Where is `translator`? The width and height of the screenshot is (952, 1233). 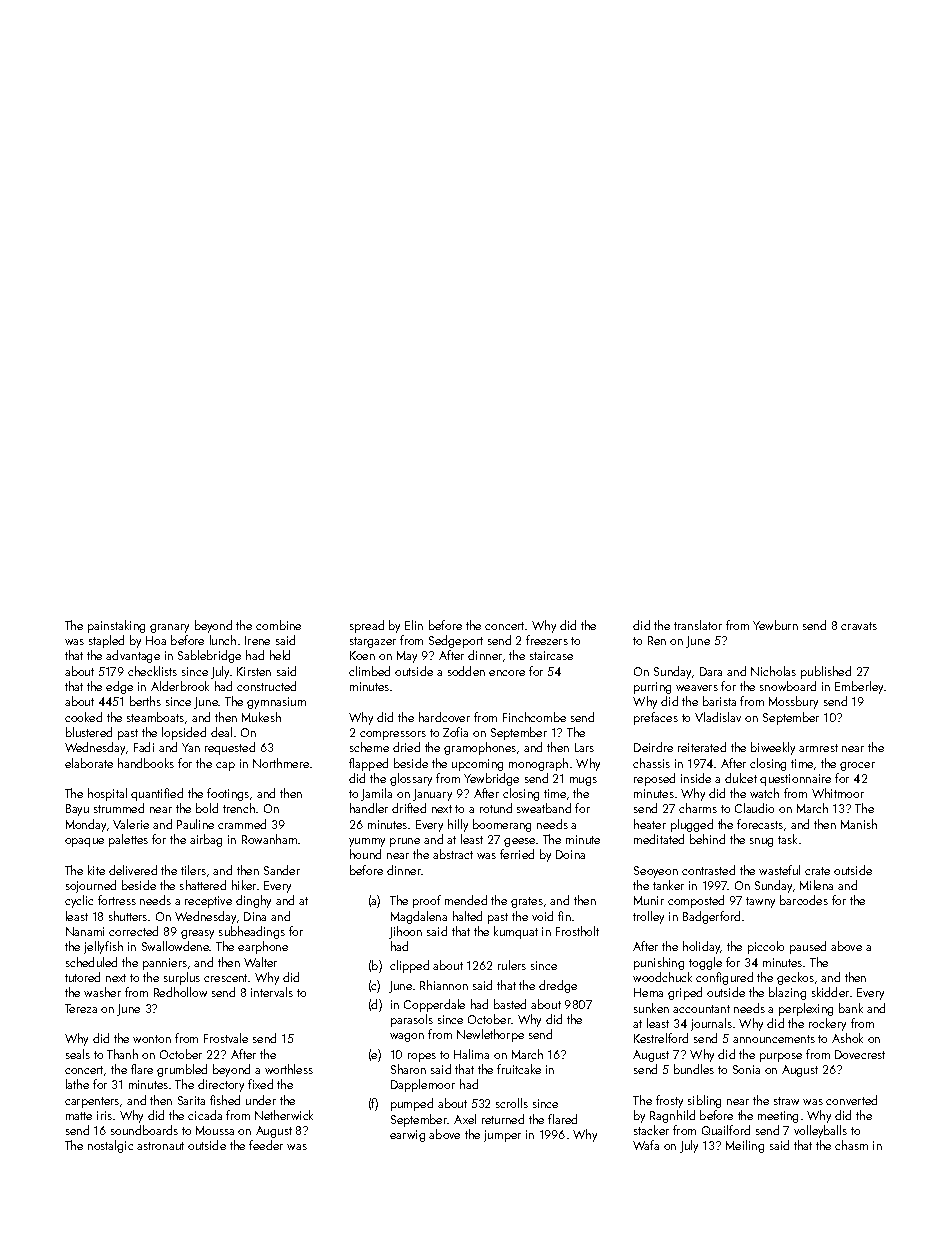
translator is located at coordinates (698, 625).
